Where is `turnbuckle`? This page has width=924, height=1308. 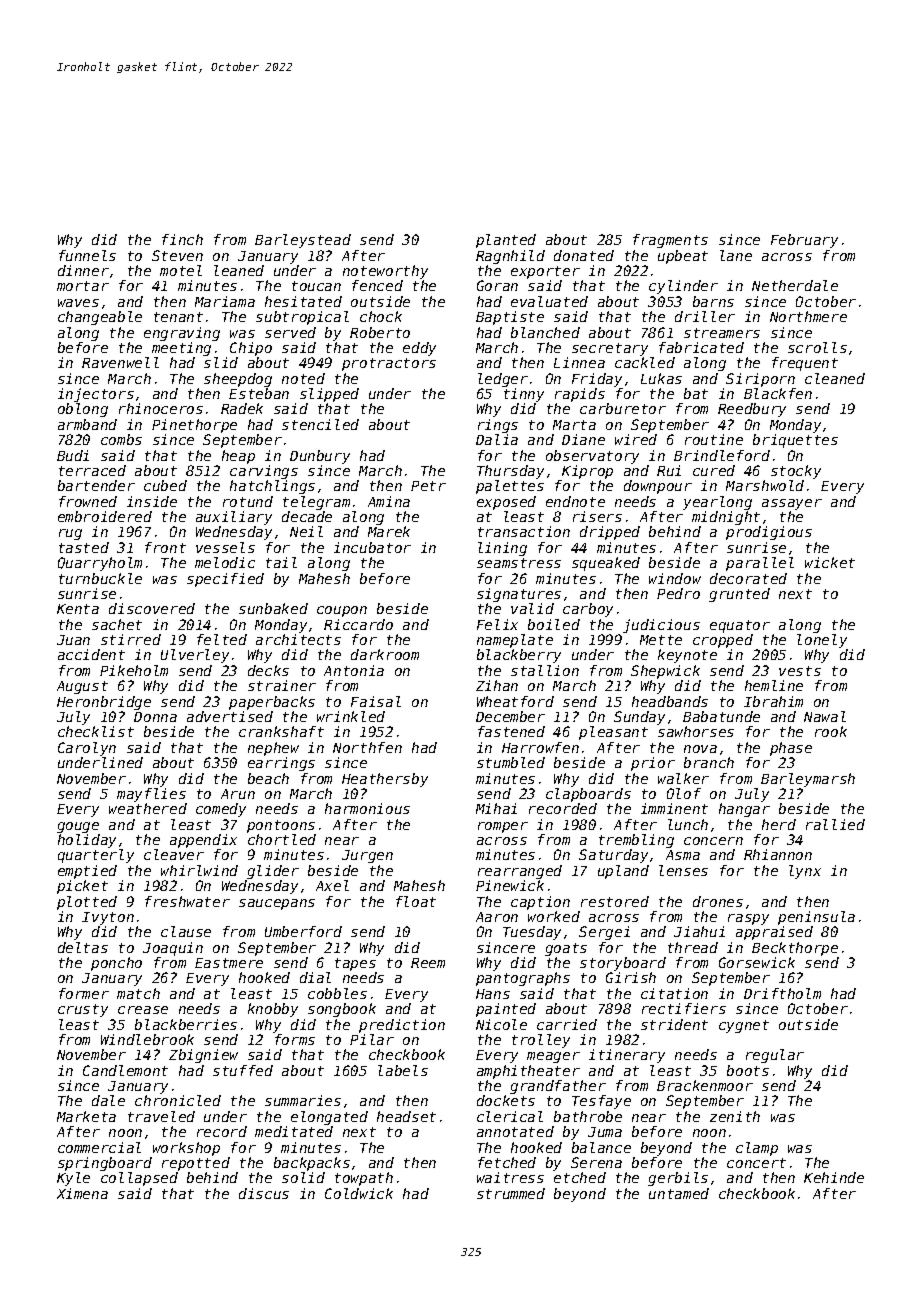
turnbuckle is located at coordinates (100, 578).
